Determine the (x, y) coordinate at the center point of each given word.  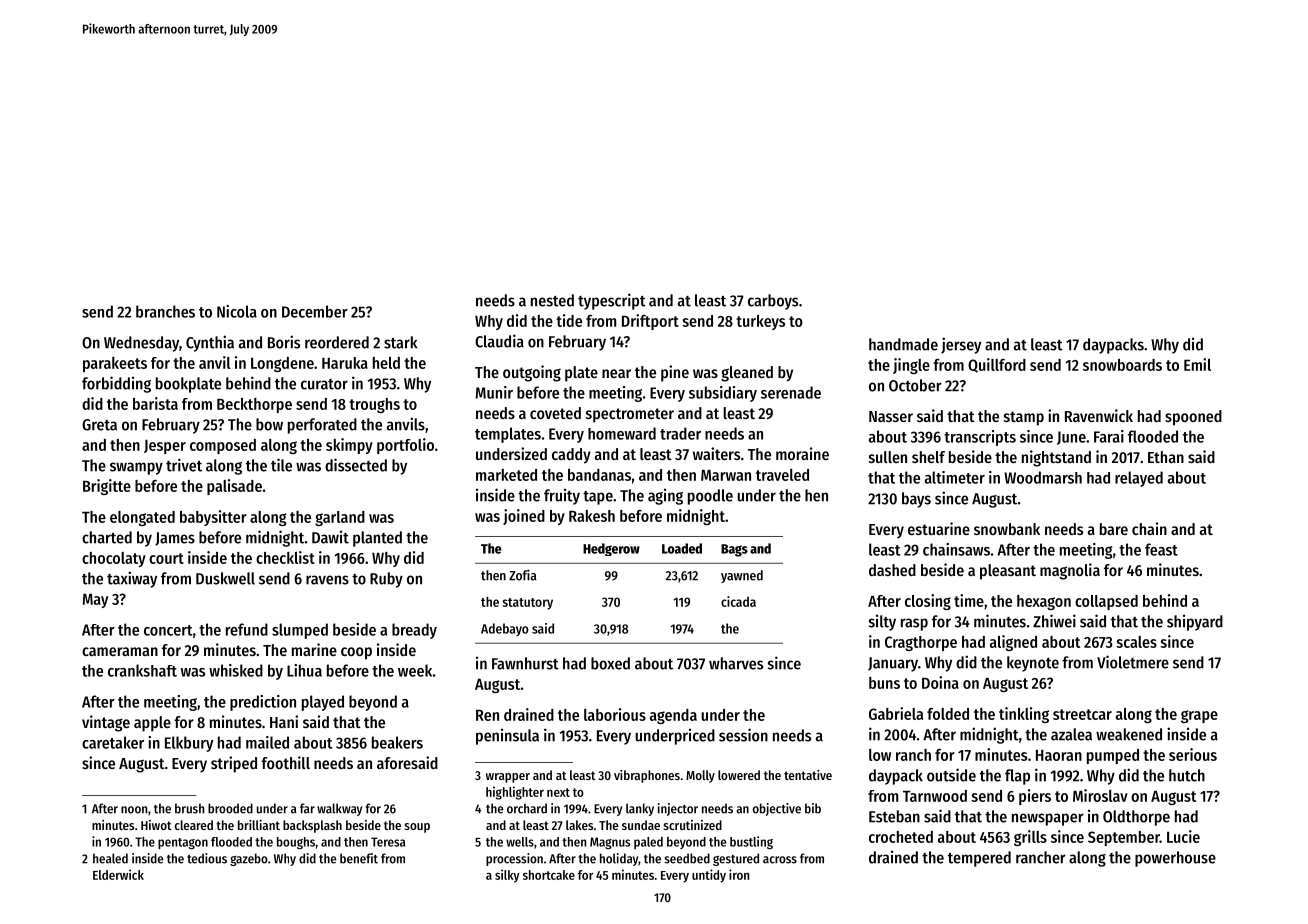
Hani (284, 721)
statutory (527, 604)
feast (1161, 549)
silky (507, 876)
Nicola (237, 311)
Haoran (1059, 755)
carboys (773, 302)
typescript (612, 301)
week (415, 670)
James (175, 539)
